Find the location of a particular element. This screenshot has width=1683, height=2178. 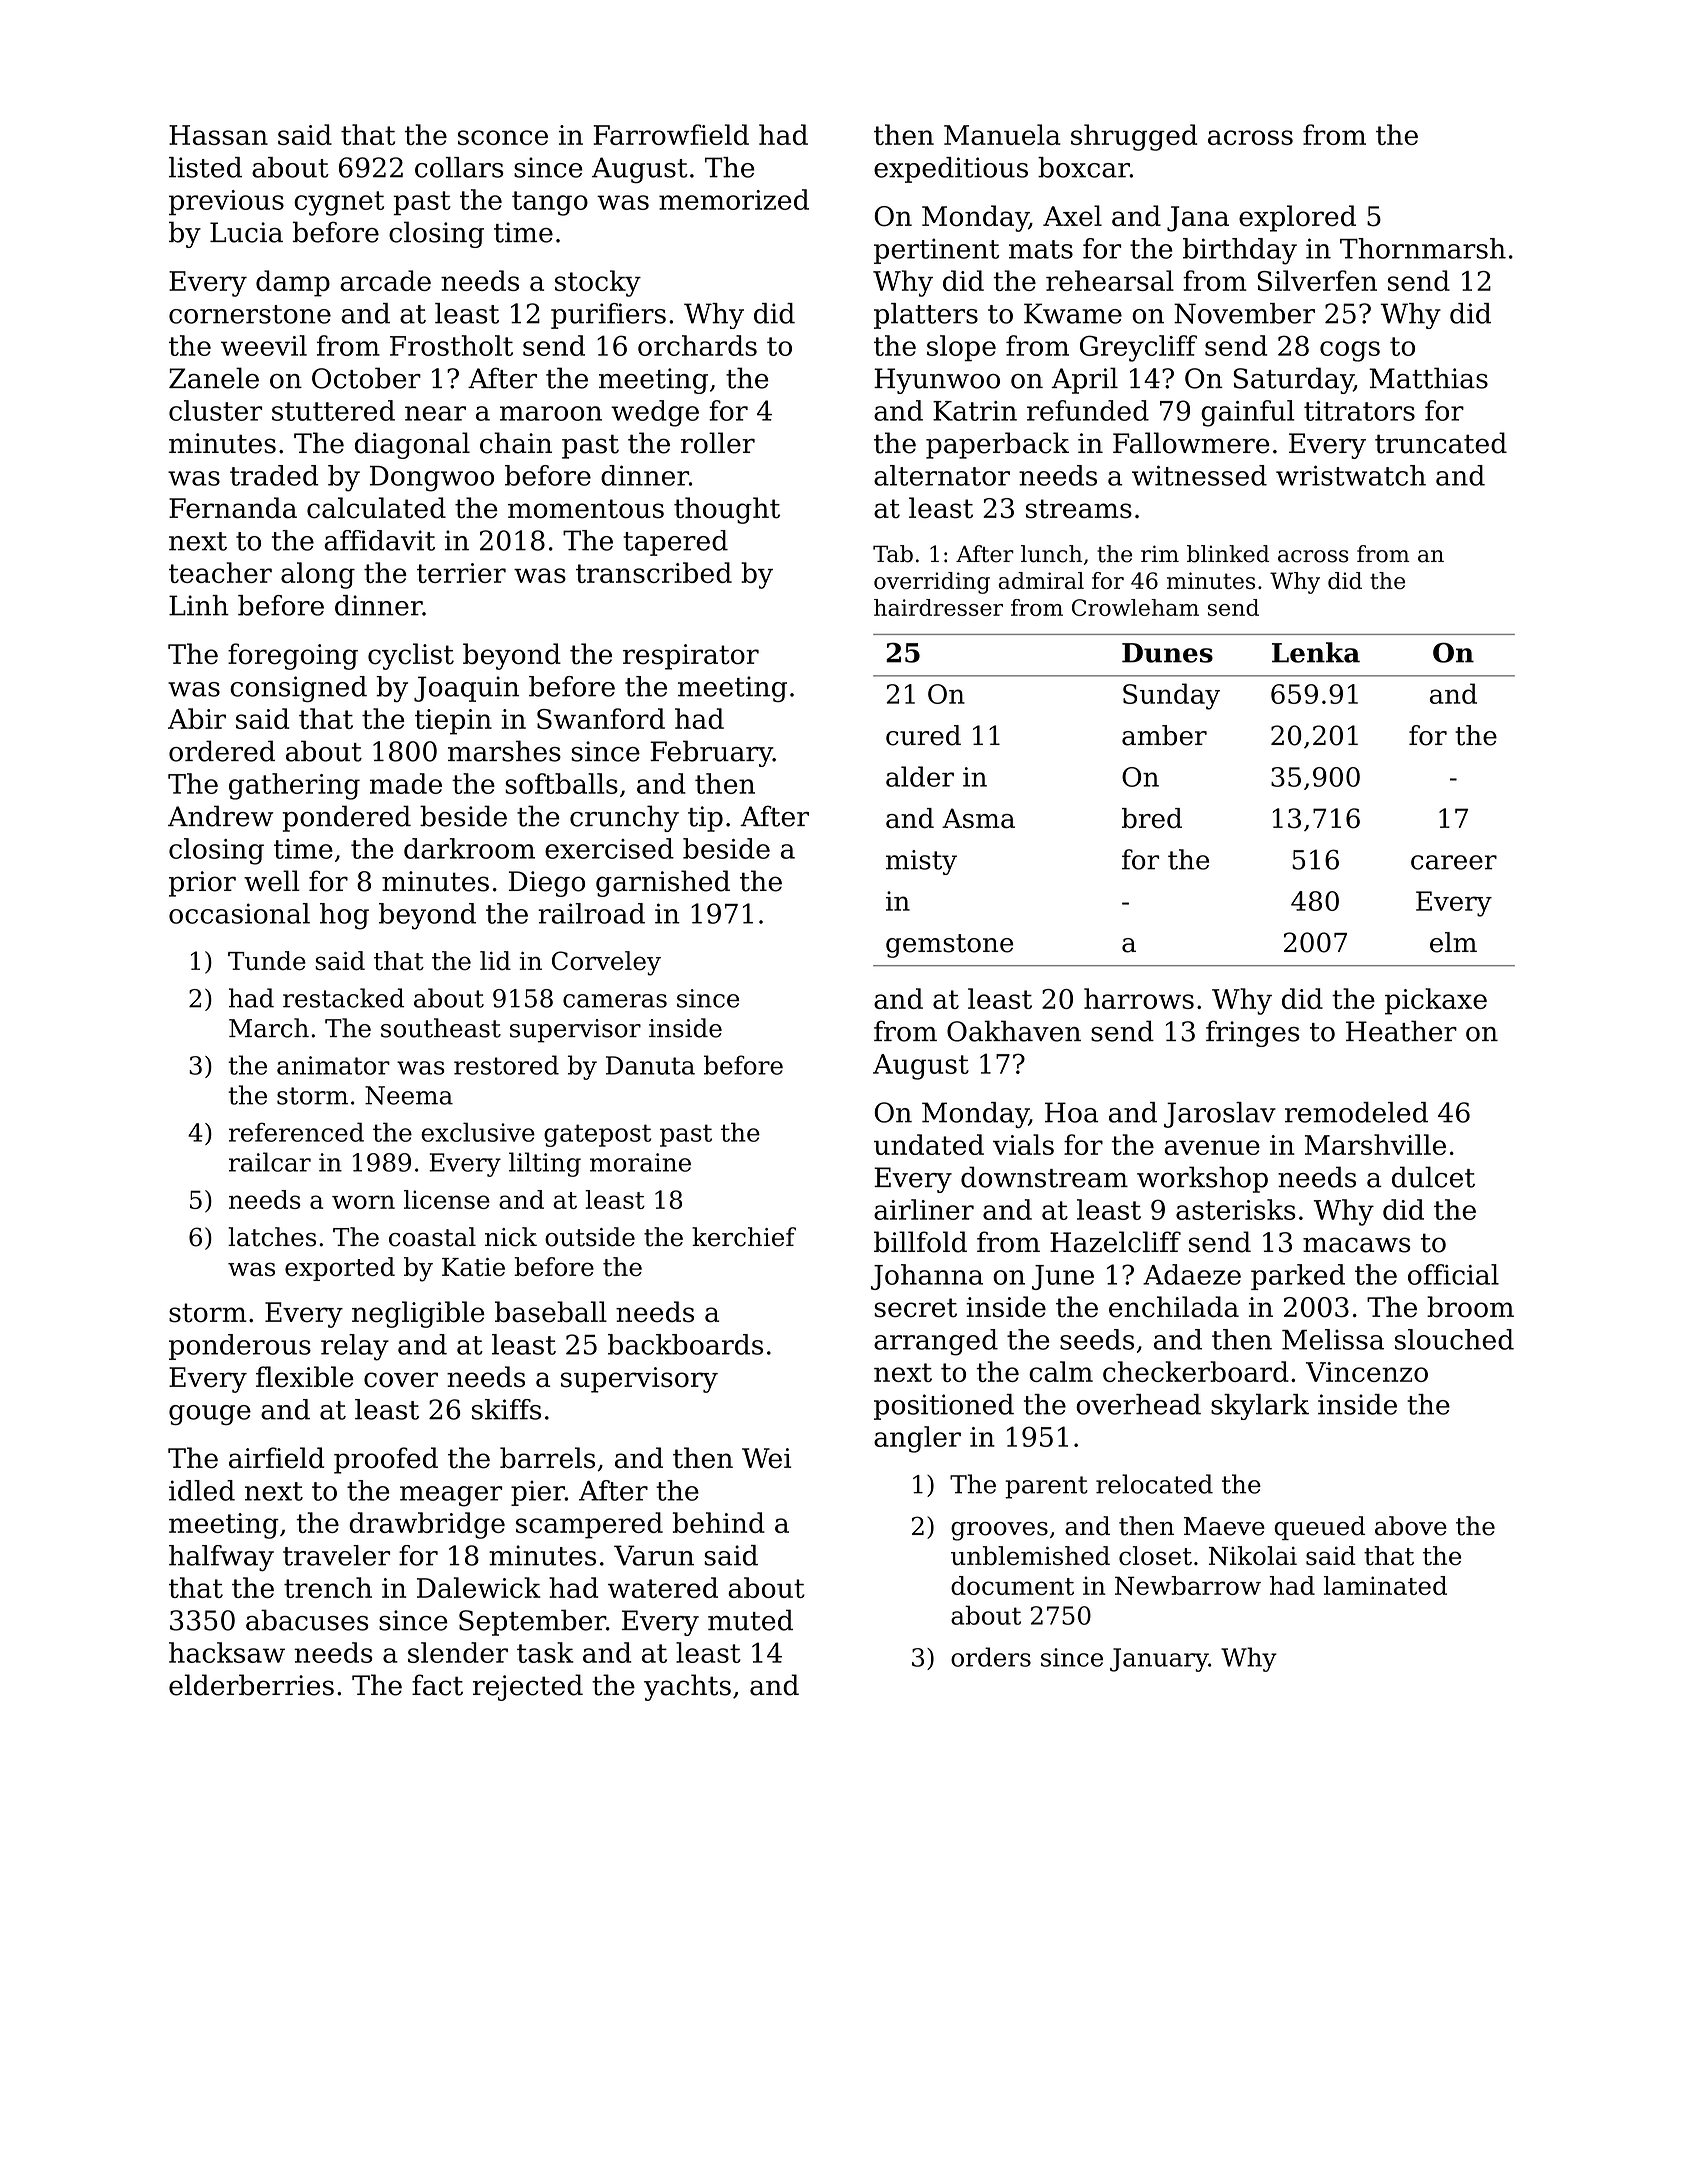

hacksaw is located at coordinates (227, 1652).
